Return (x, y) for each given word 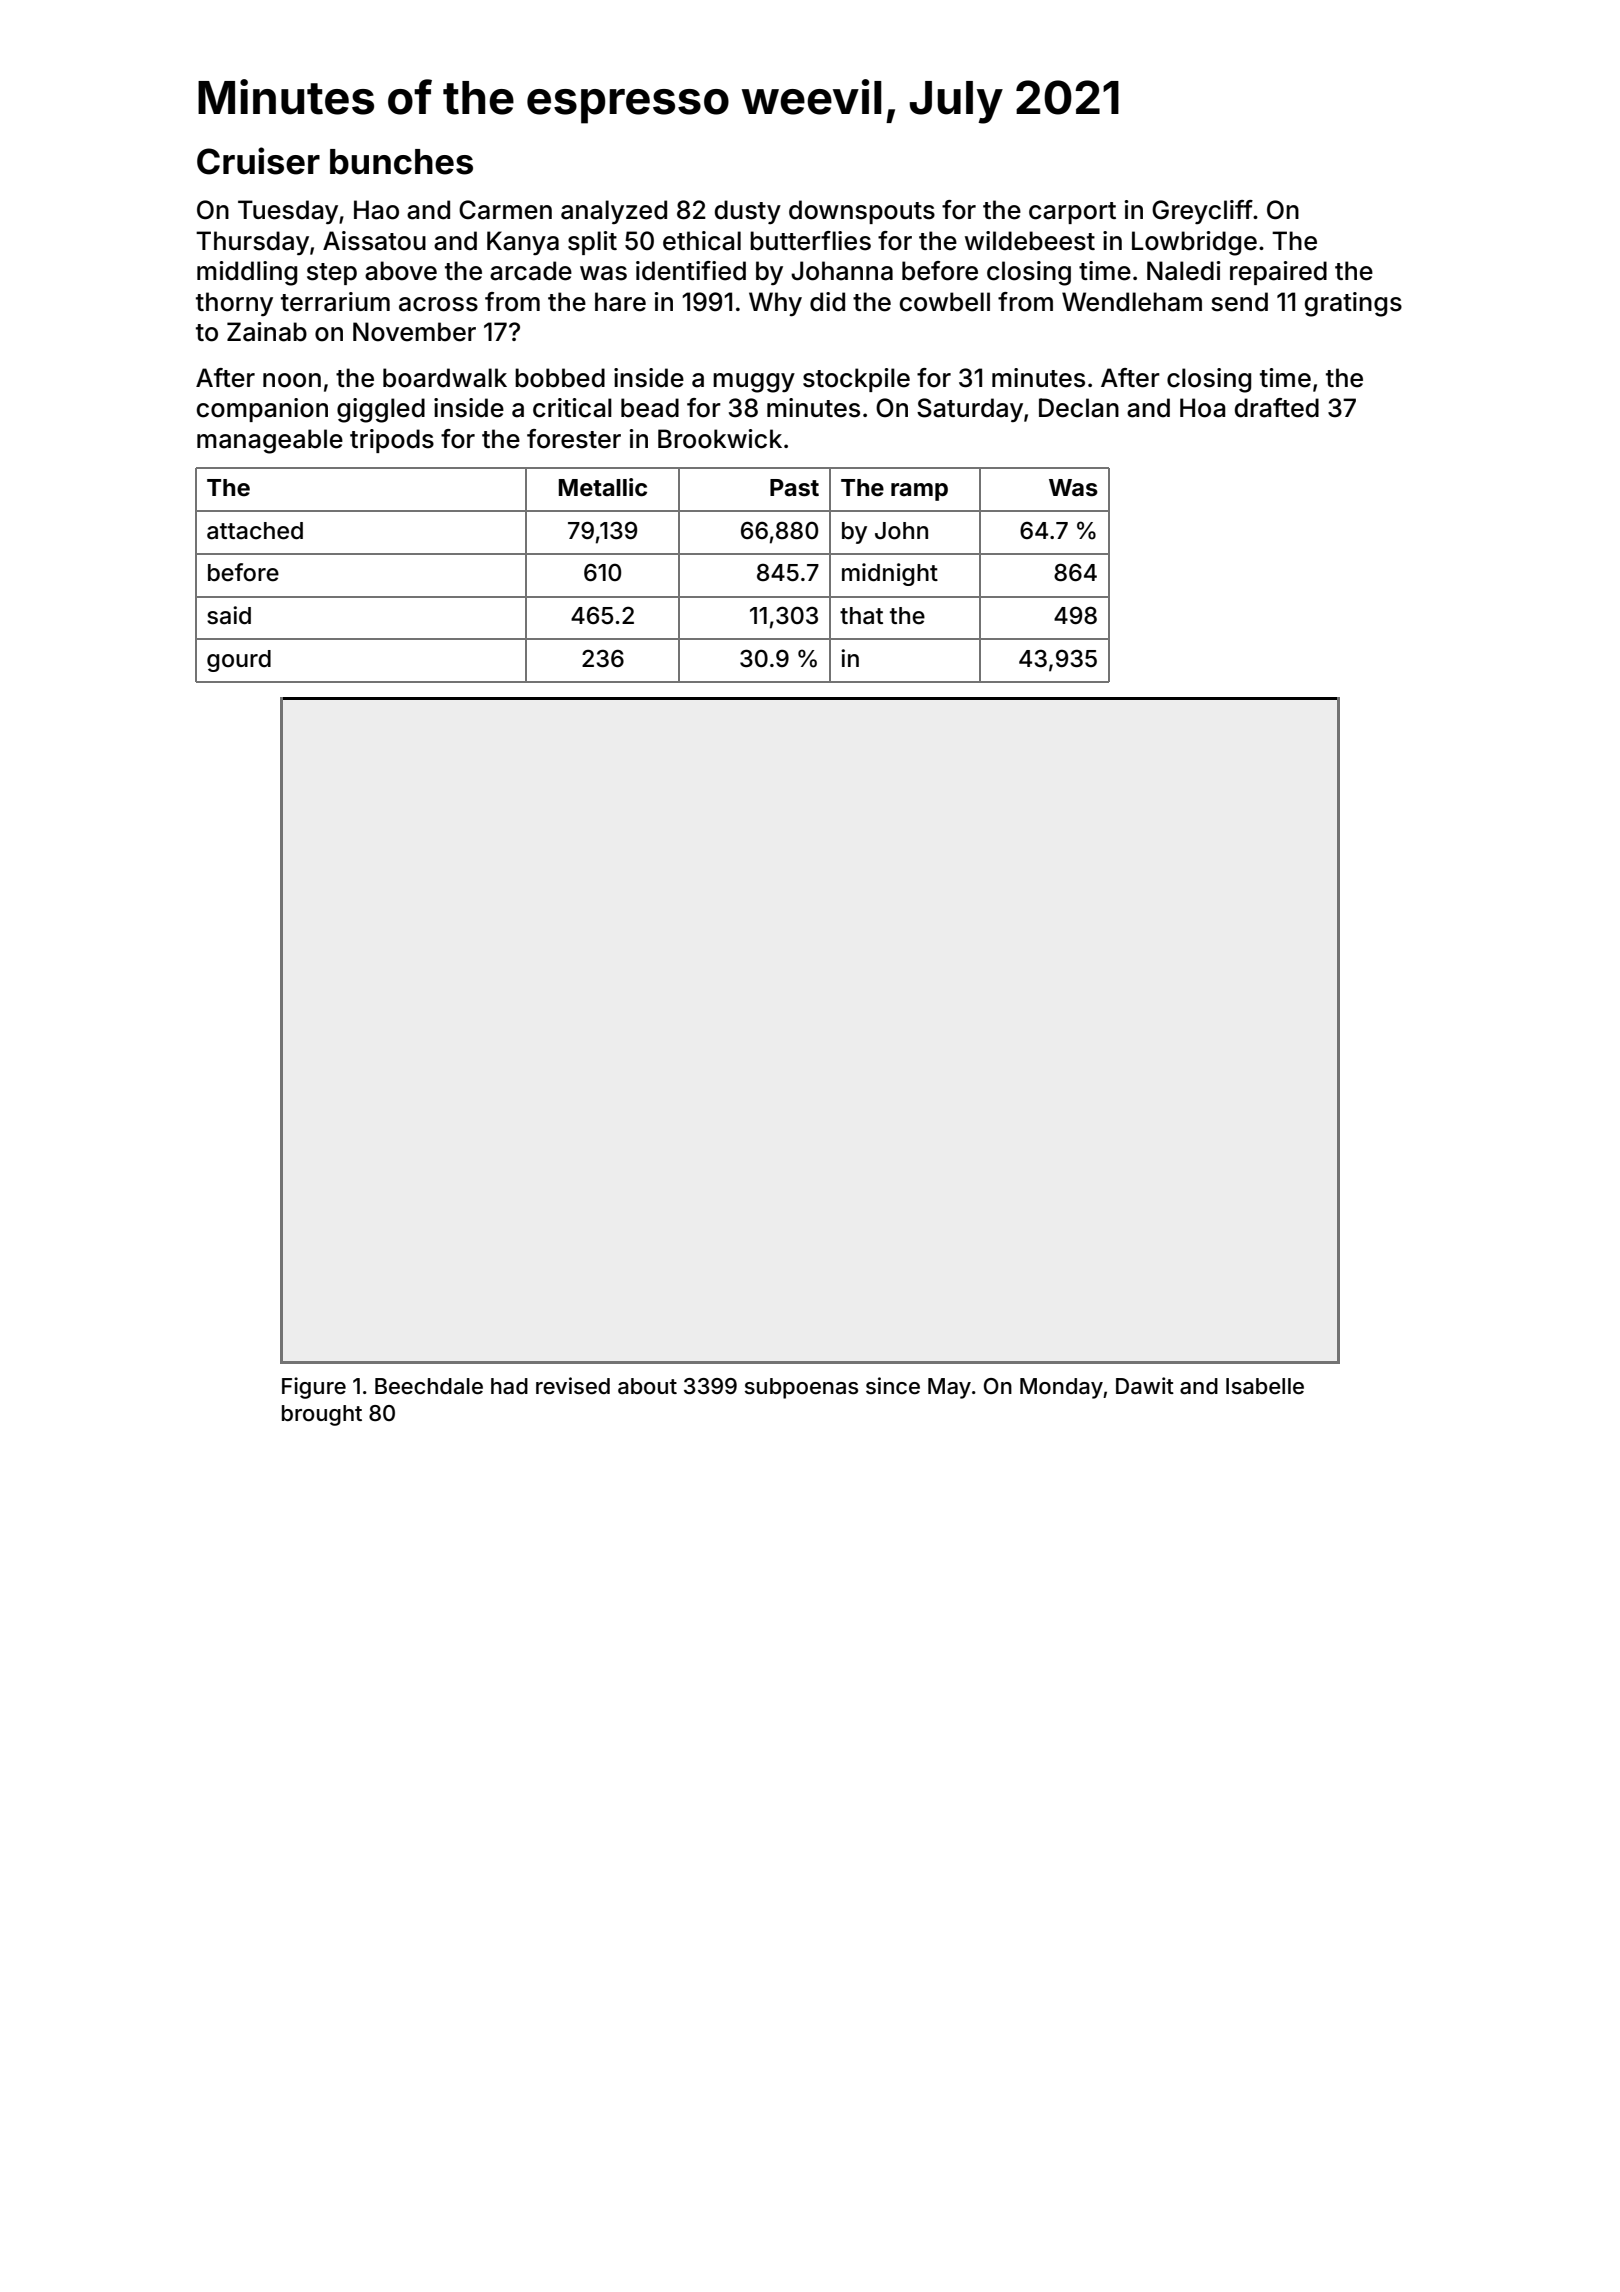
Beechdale (429, 1386)
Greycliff (1202, 212)
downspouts (862, 212)
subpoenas (801, 1388)
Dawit (1145, 1386)
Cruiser (258, 161)
